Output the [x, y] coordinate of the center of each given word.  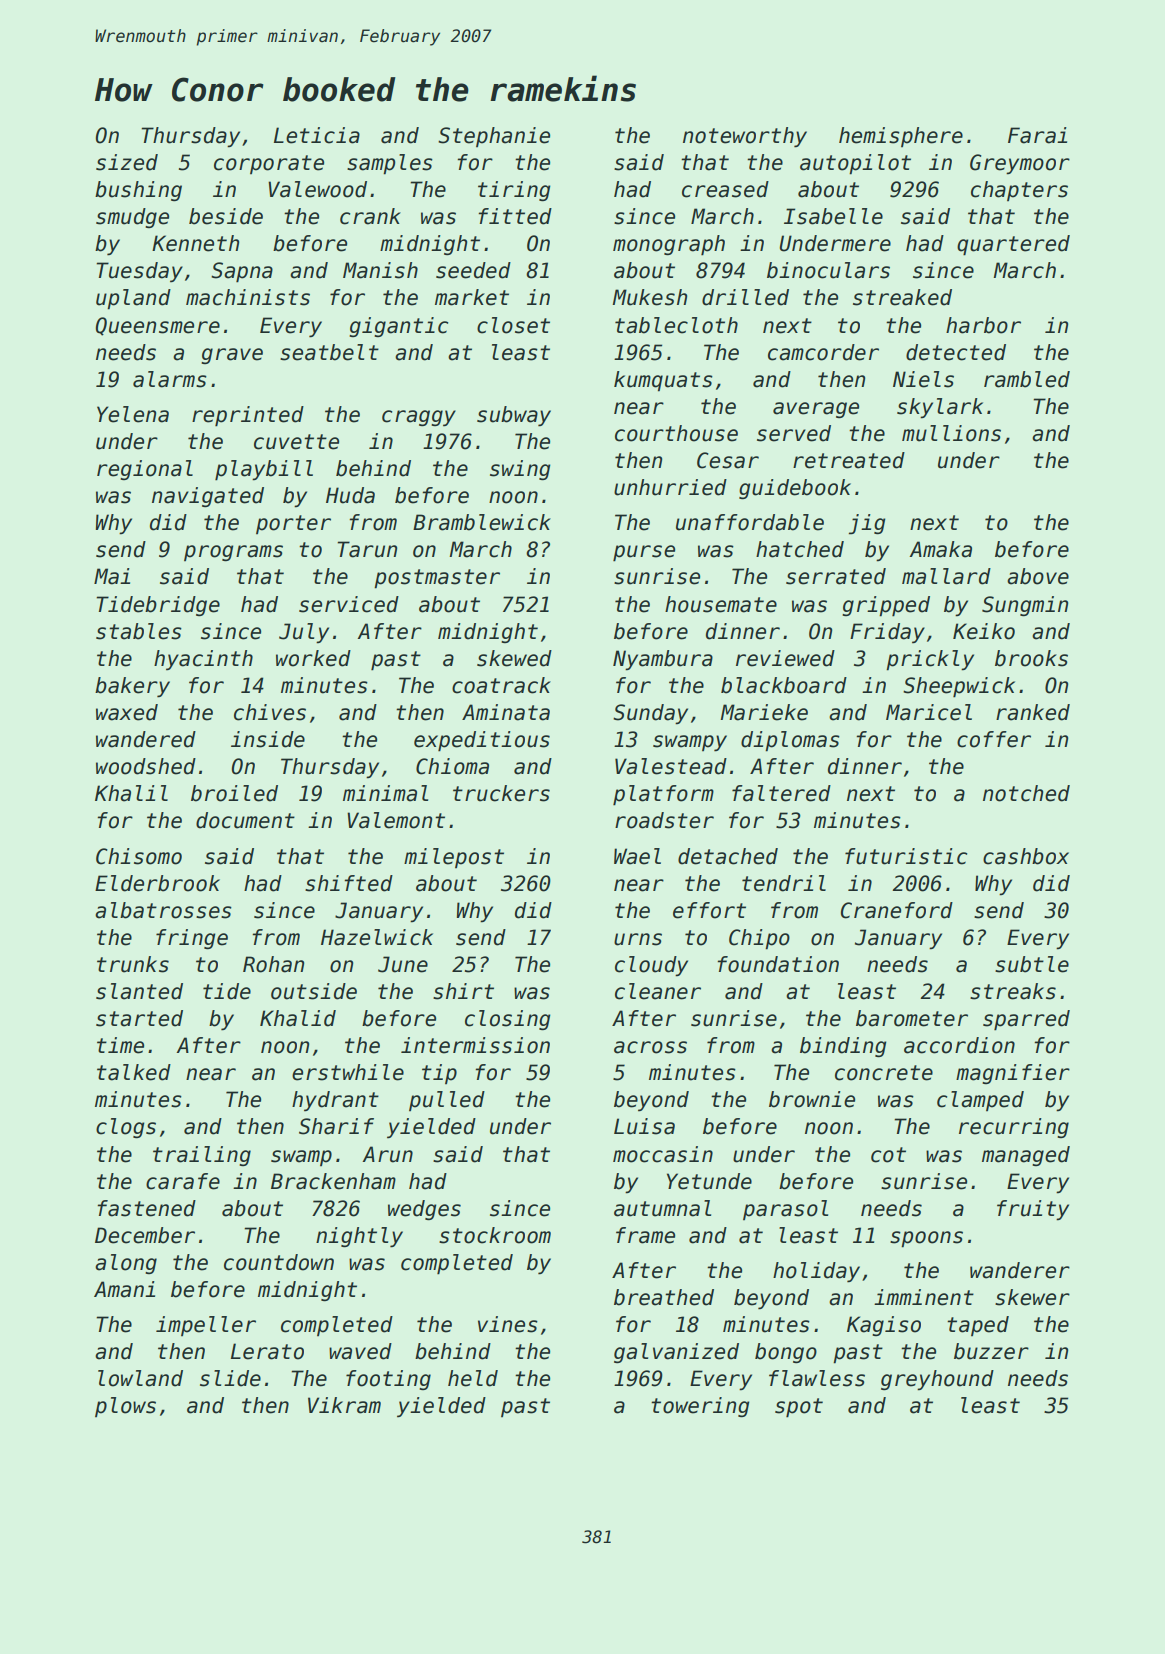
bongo [786, 1353]
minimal [385, 793]
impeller [206, 1326]
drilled [745, 297]
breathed [664, 1297]
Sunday [650, 714]
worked [313, 658]
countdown [279, 1262]
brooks [1031, 658]
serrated [836, 576]
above [1038, 576]
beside [226, 216]
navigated [208, 497]
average [816, 410]
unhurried [670, 487]
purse [644, 553]
